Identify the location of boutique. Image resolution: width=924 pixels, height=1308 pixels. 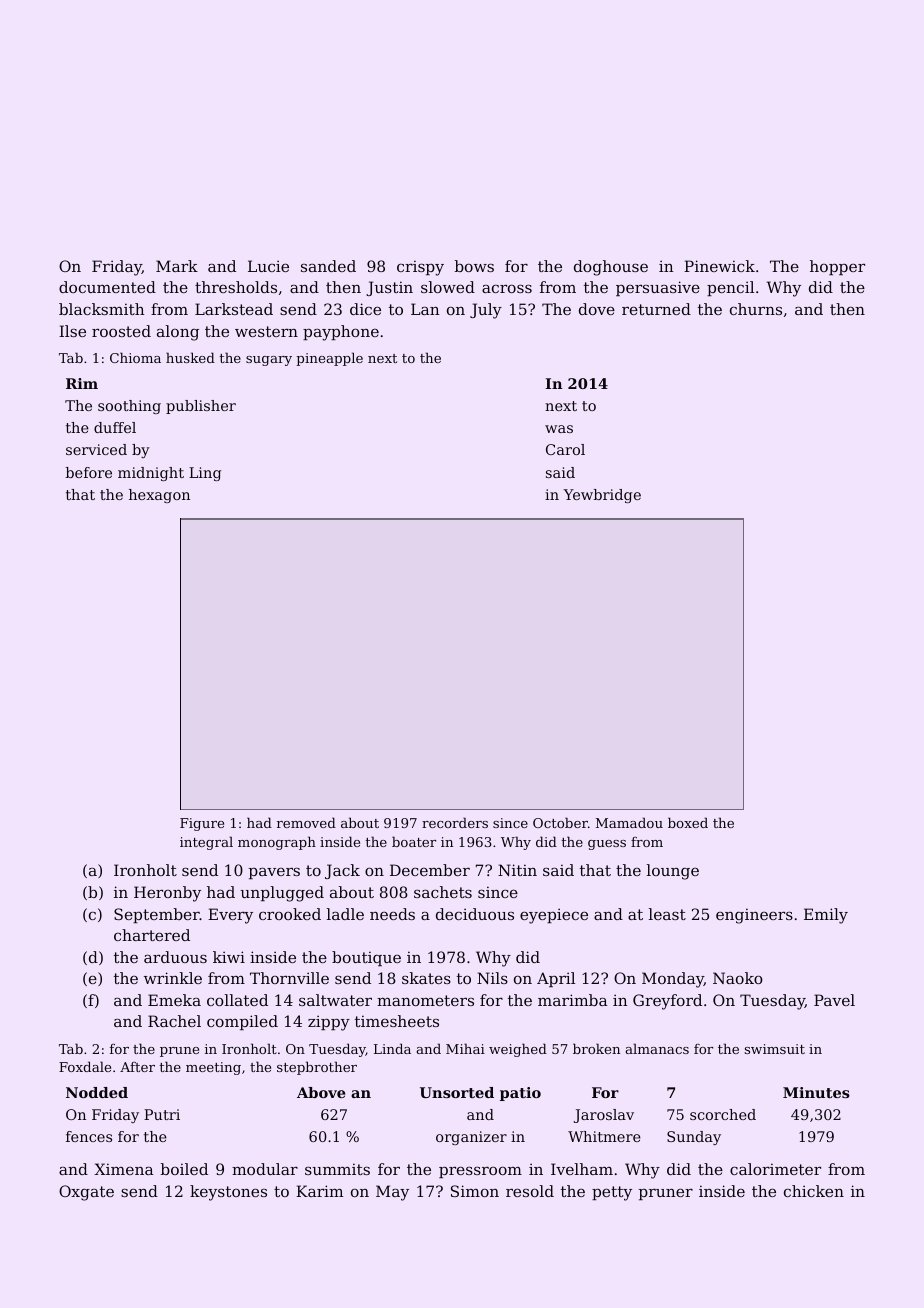
(366, 958).
